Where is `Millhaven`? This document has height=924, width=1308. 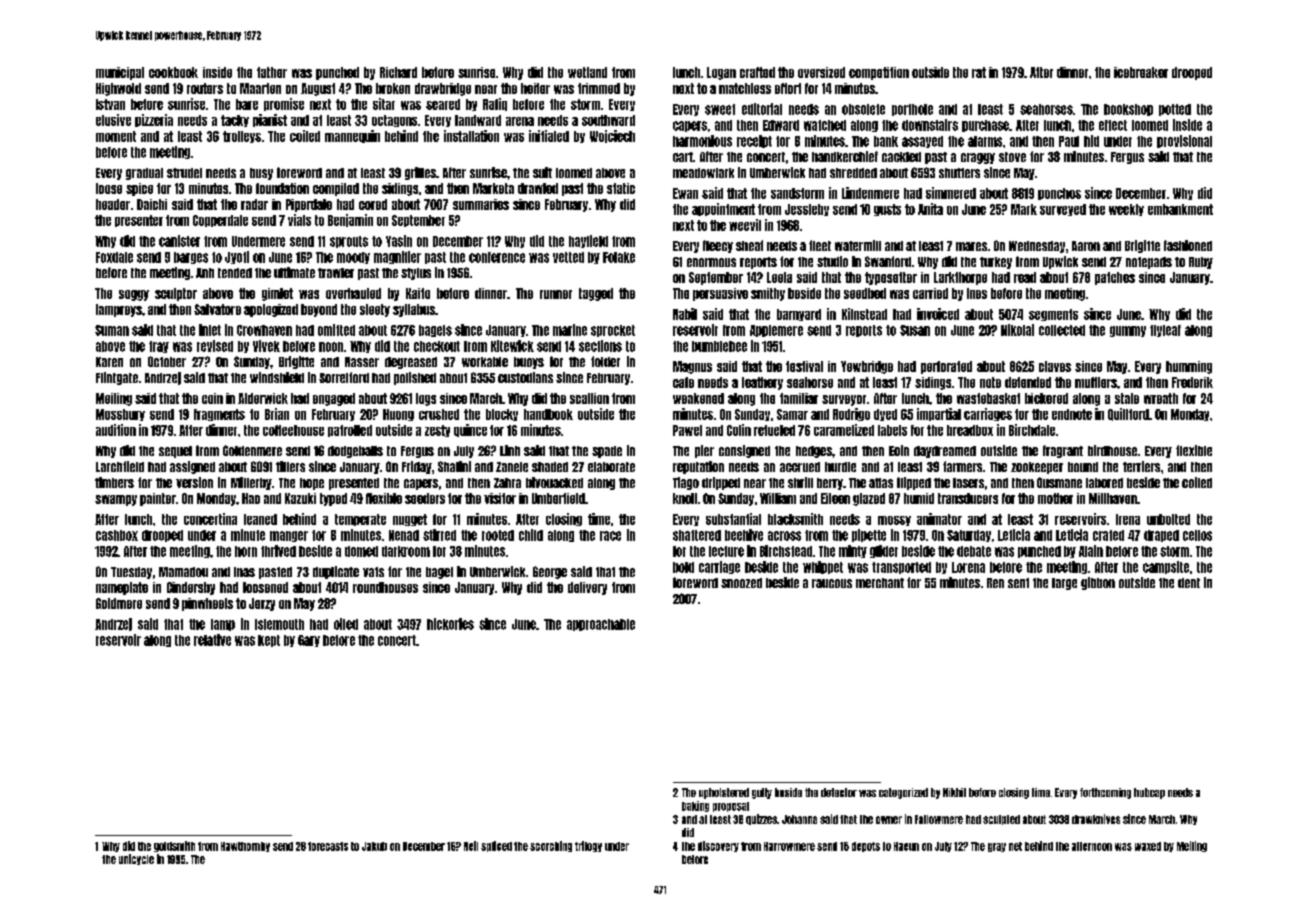
Millhaven is located at coordinates (1113, 498).
